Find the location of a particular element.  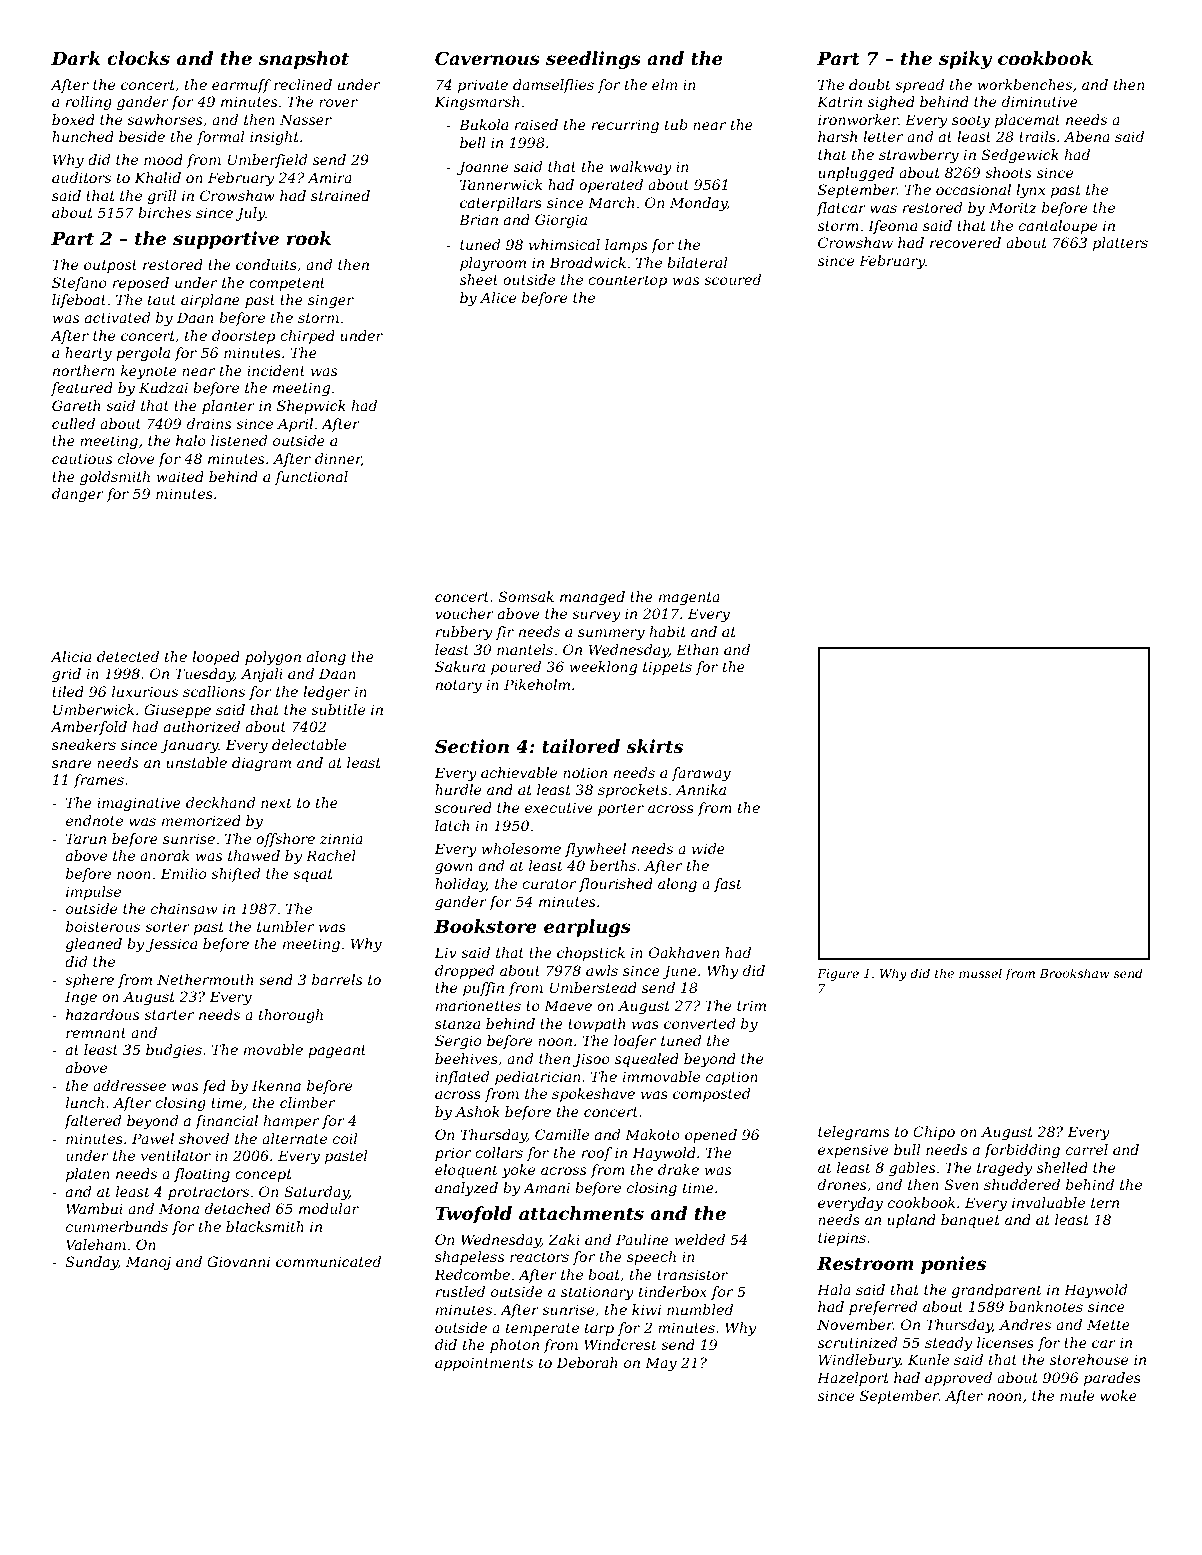

approved is located at coordinates (958, 1379).
